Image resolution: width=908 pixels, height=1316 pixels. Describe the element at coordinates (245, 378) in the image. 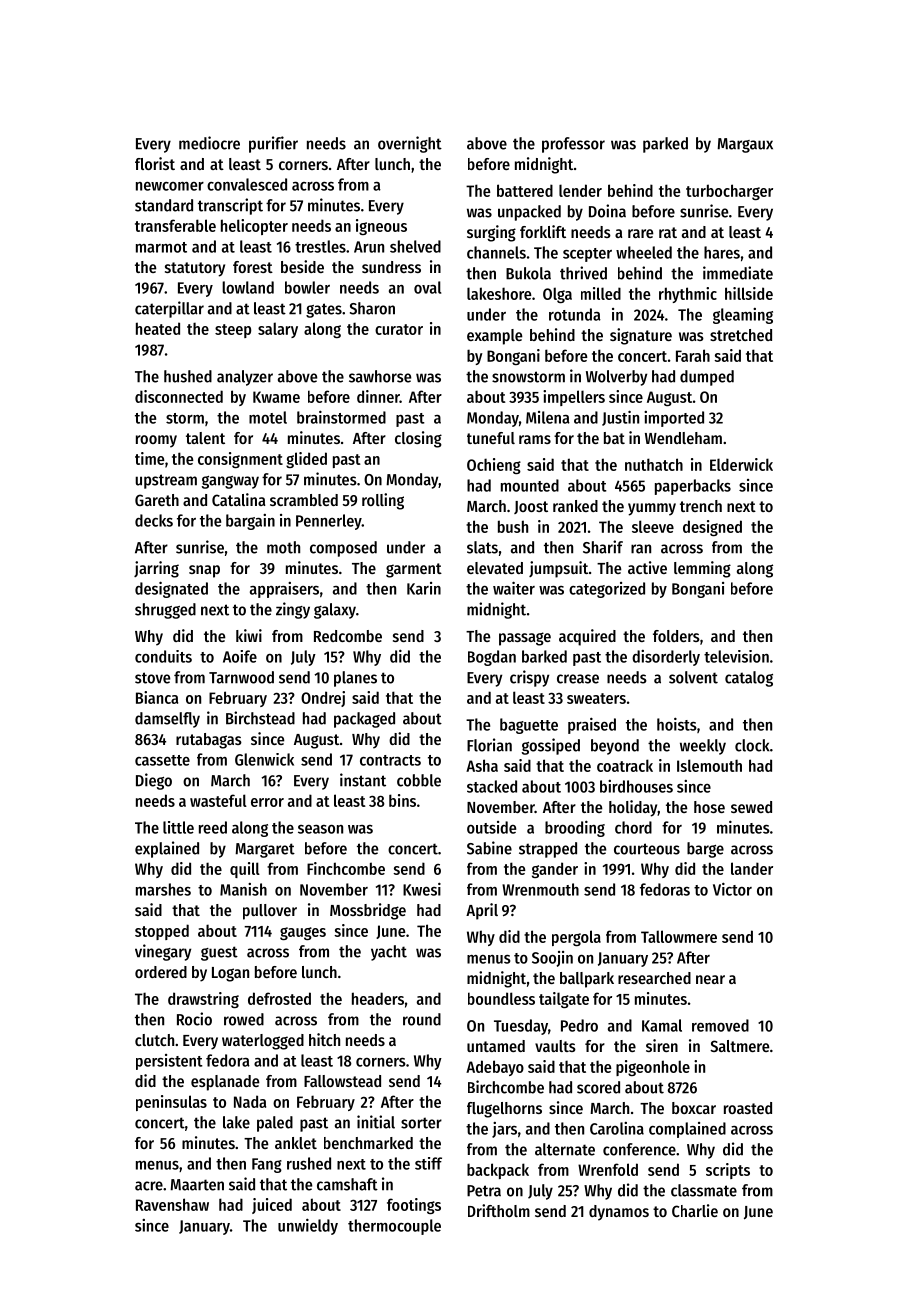

I see `analyzer` at that location.
